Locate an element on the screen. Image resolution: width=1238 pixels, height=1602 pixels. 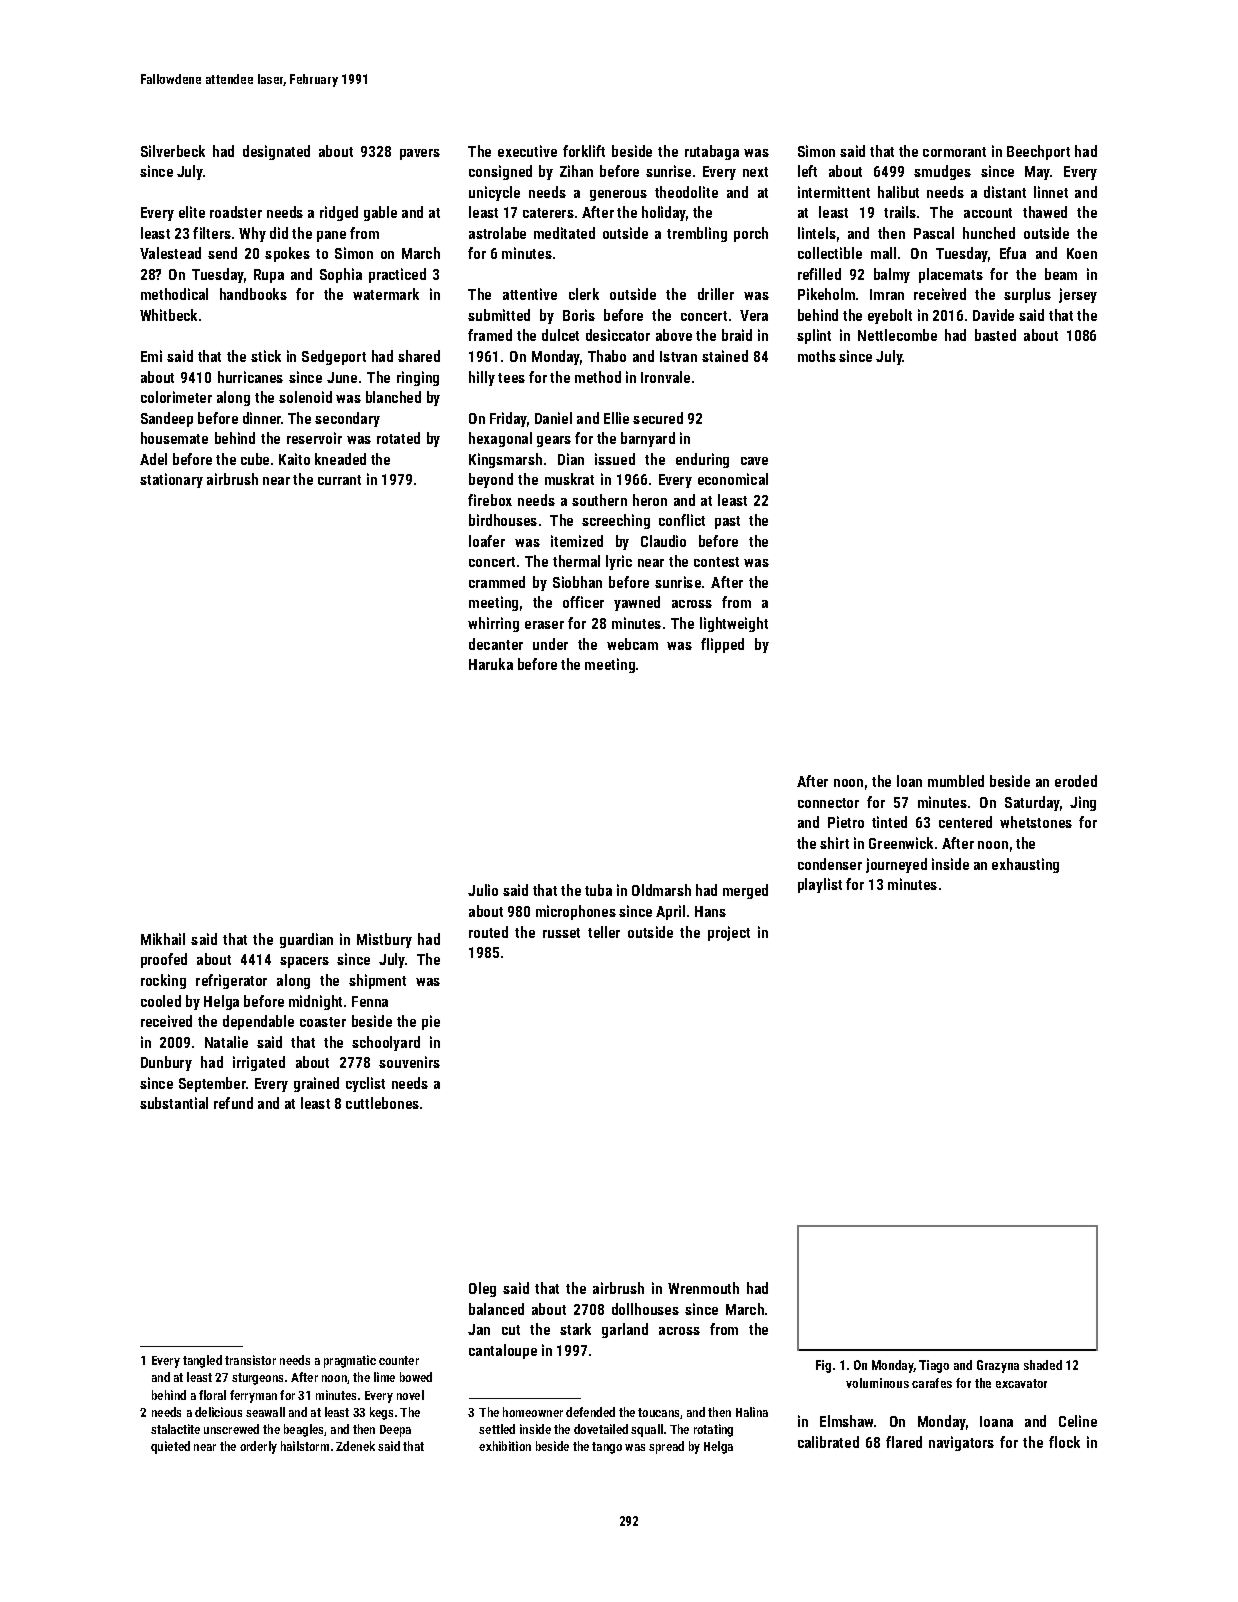
Haruka is located at coordinates (491, 664).
